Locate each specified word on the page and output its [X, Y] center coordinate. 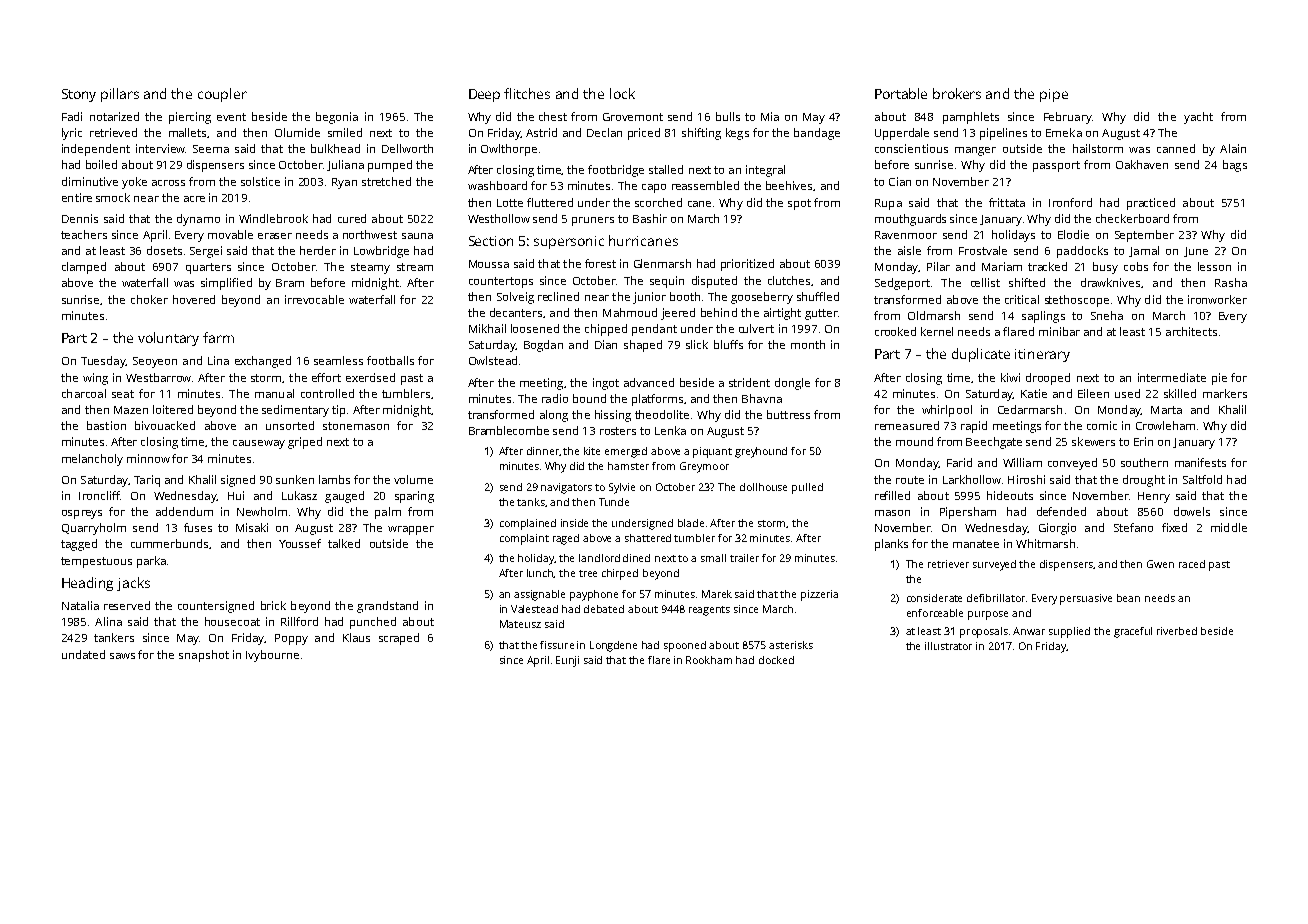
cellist [985, 282]
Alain [1233, 148]
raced [1192, 564]
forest [600, 263]
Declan [604, 132]
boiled [101, 164]
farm [218, 337]
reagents [709, 611]
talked [344, 543]
